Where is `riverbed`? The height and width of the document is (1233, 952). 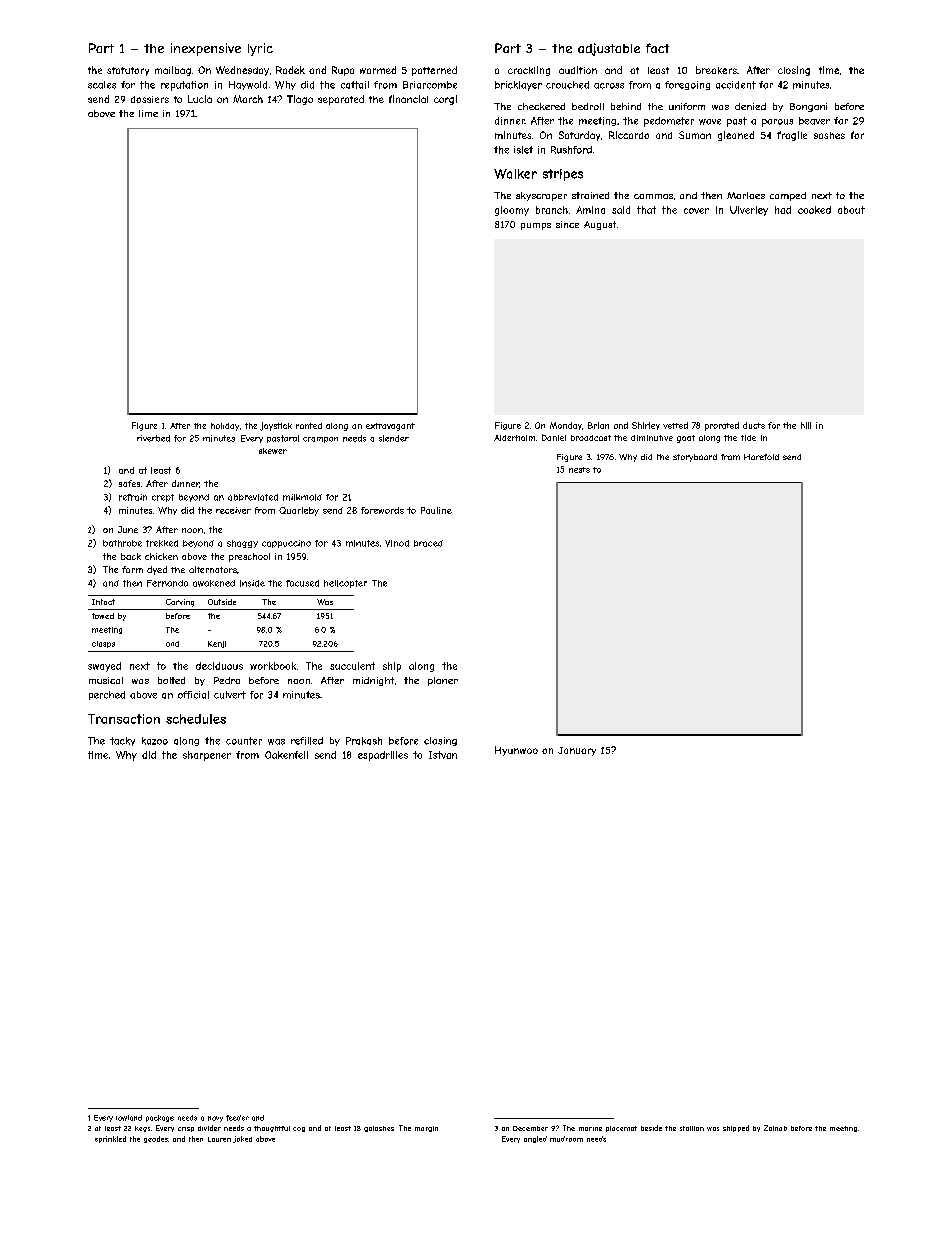 riverbed is located at coordinates (153, 438).
